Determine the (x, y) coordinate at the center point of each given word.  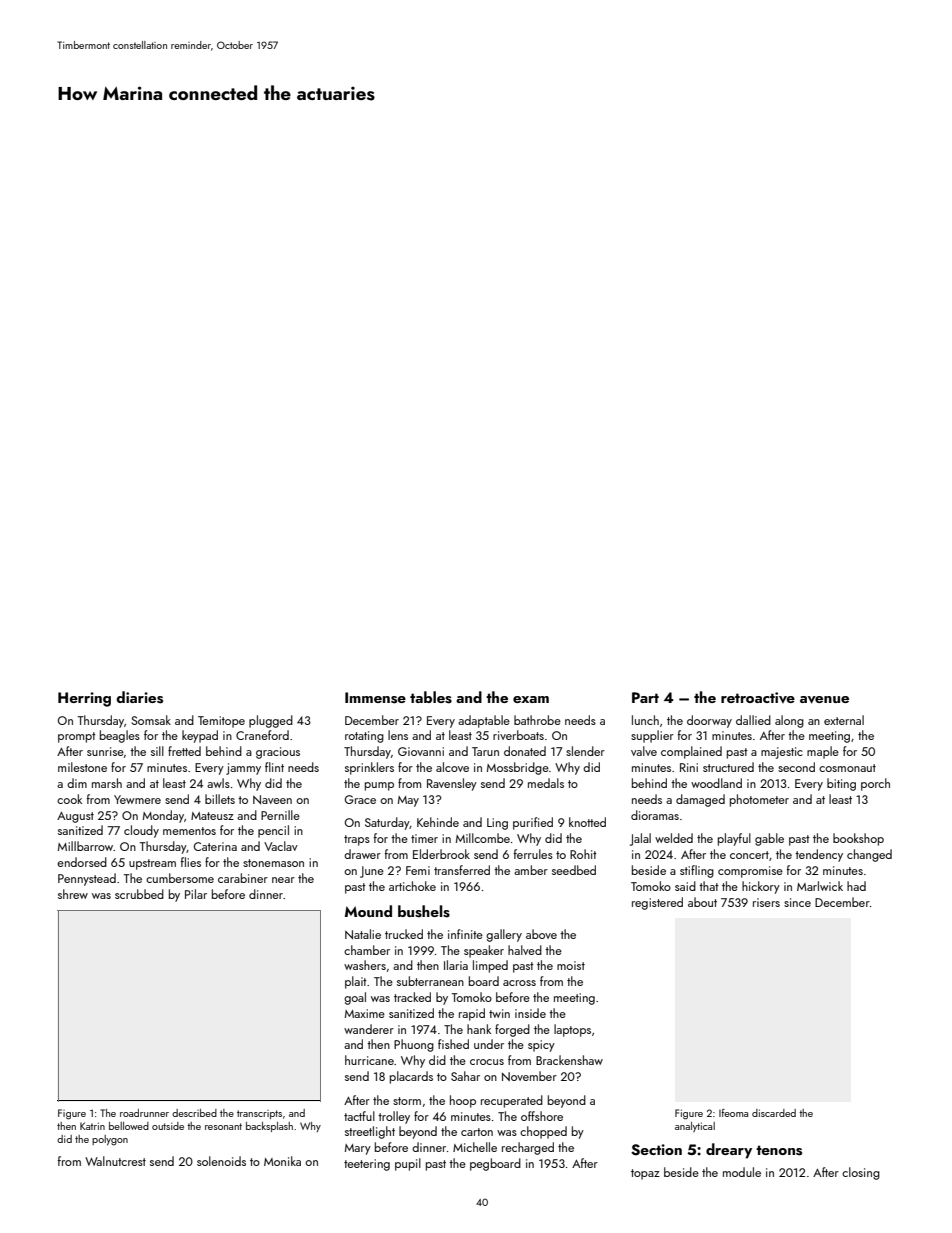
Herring (84, 699)
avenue (824, 700)
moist (571, 965)
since (797, 902)
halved (525, 950)
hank (479, 1029)
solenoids (221, 1161)
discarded (774, 1113)
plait (356, 982)
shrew (73, 894)
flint (274, 767)
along (789, 721)
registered (657, 903)
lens (398, 735)
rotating (364, 737)
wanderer (369, 1029)
